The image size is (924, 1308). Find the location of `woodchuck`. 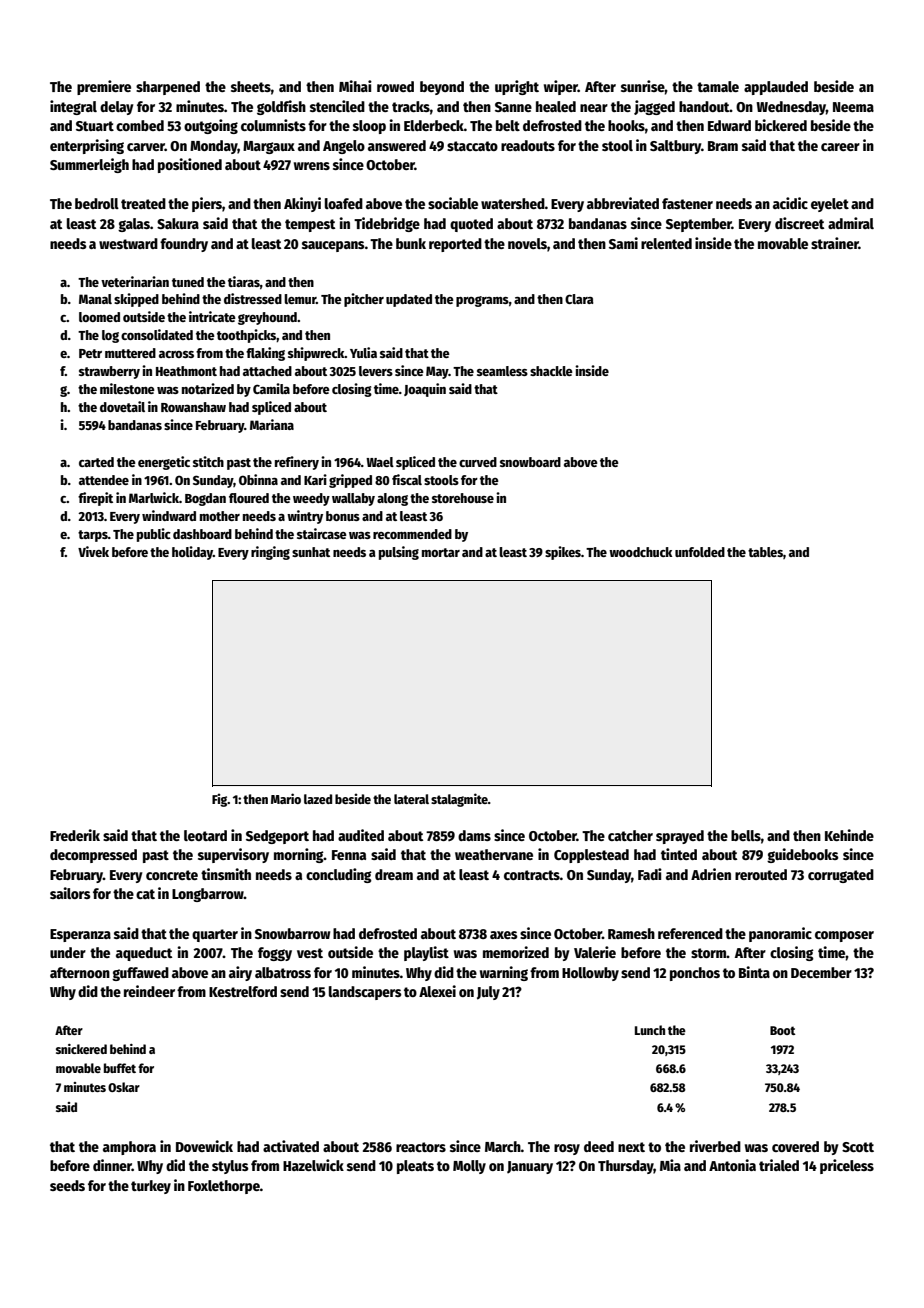

woodchuck is located at coordinates (640, 552).
